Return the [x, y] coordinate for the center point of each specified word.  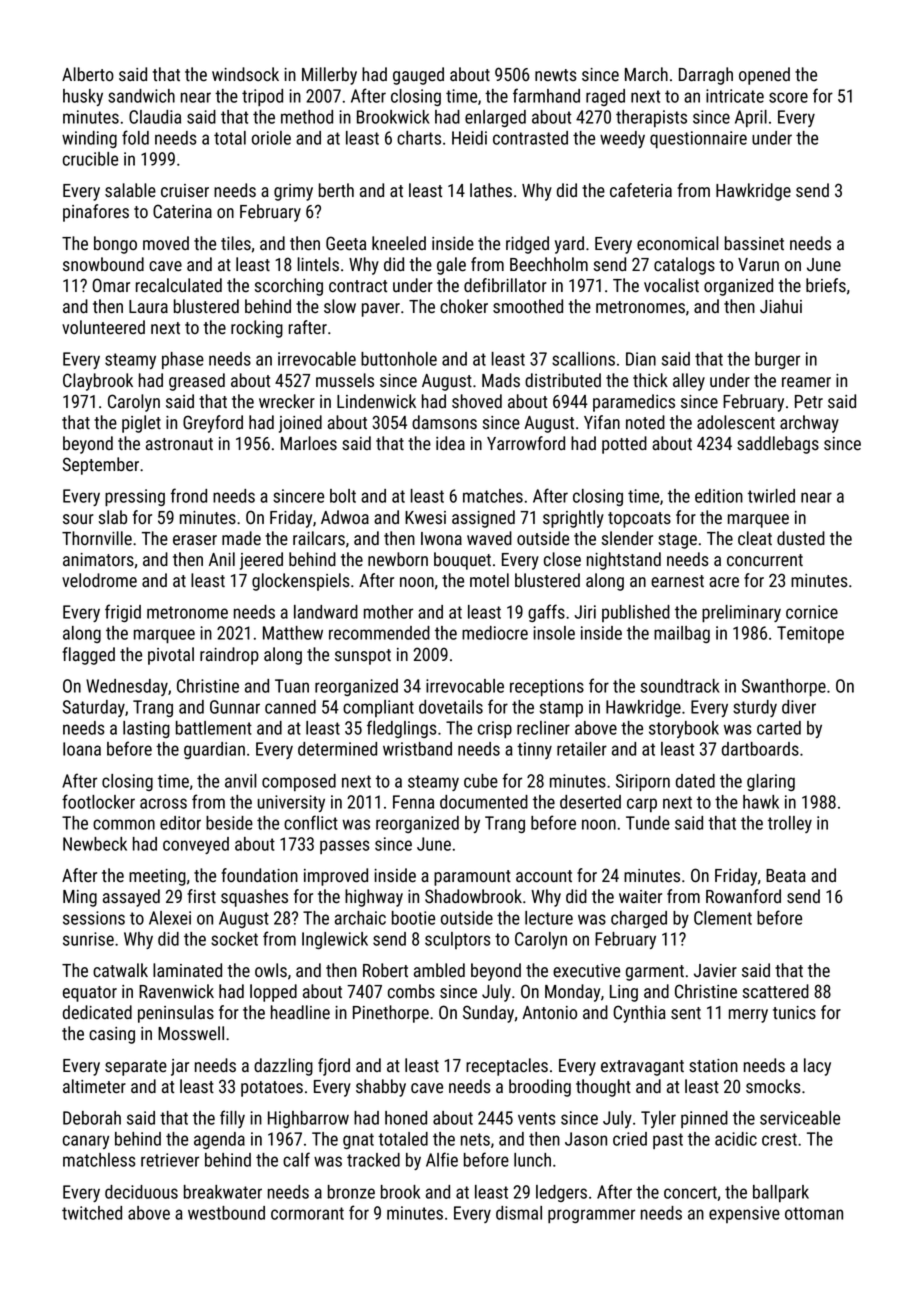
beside [229, 823]
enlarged [495, 118]
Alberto [88, 74]
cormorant [307, 1213]
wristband [417, 749]
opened [764, 76]
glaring [771, 782]
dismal [519, 1213]
